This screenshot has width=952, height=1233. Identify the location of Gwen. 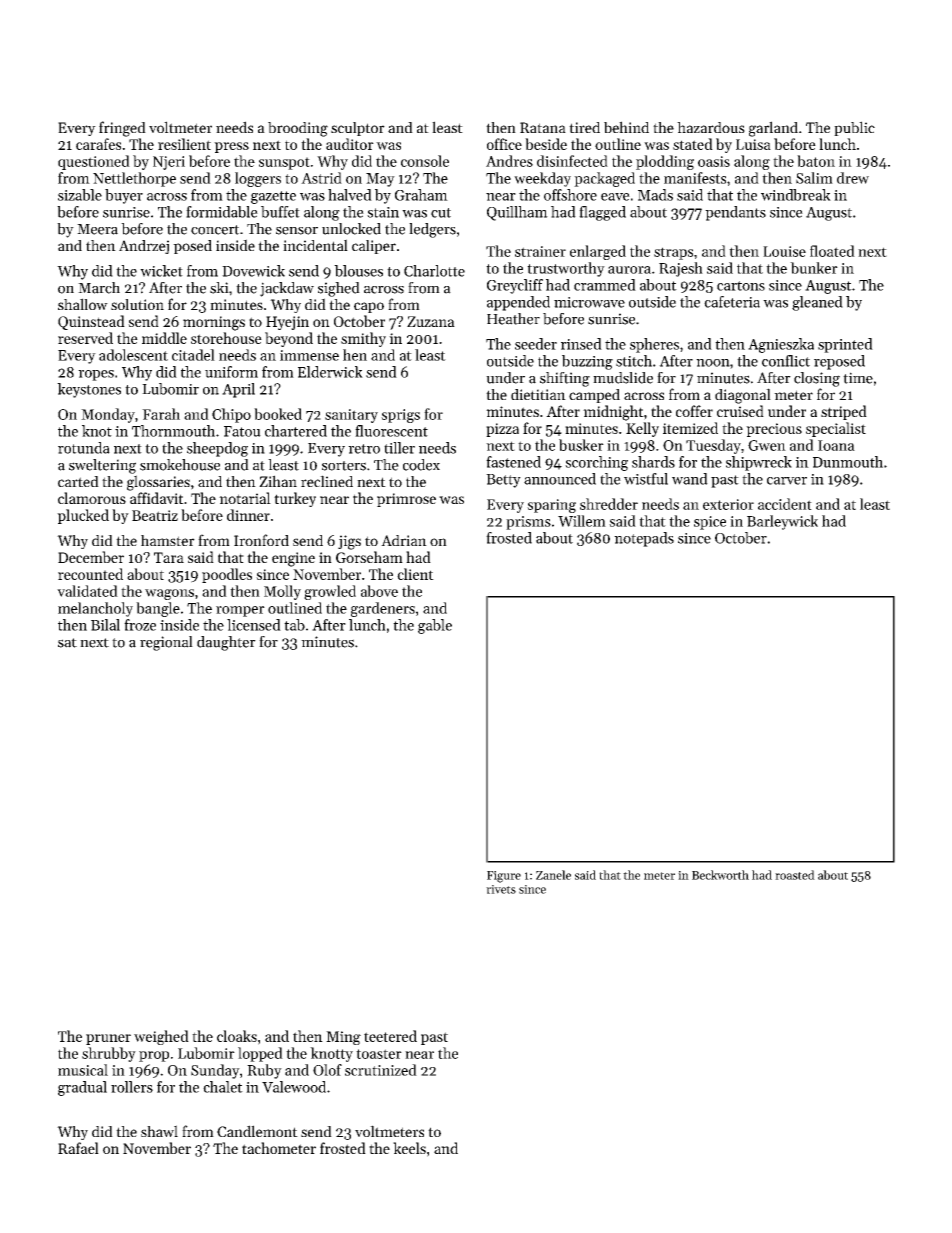
(767, 445).
